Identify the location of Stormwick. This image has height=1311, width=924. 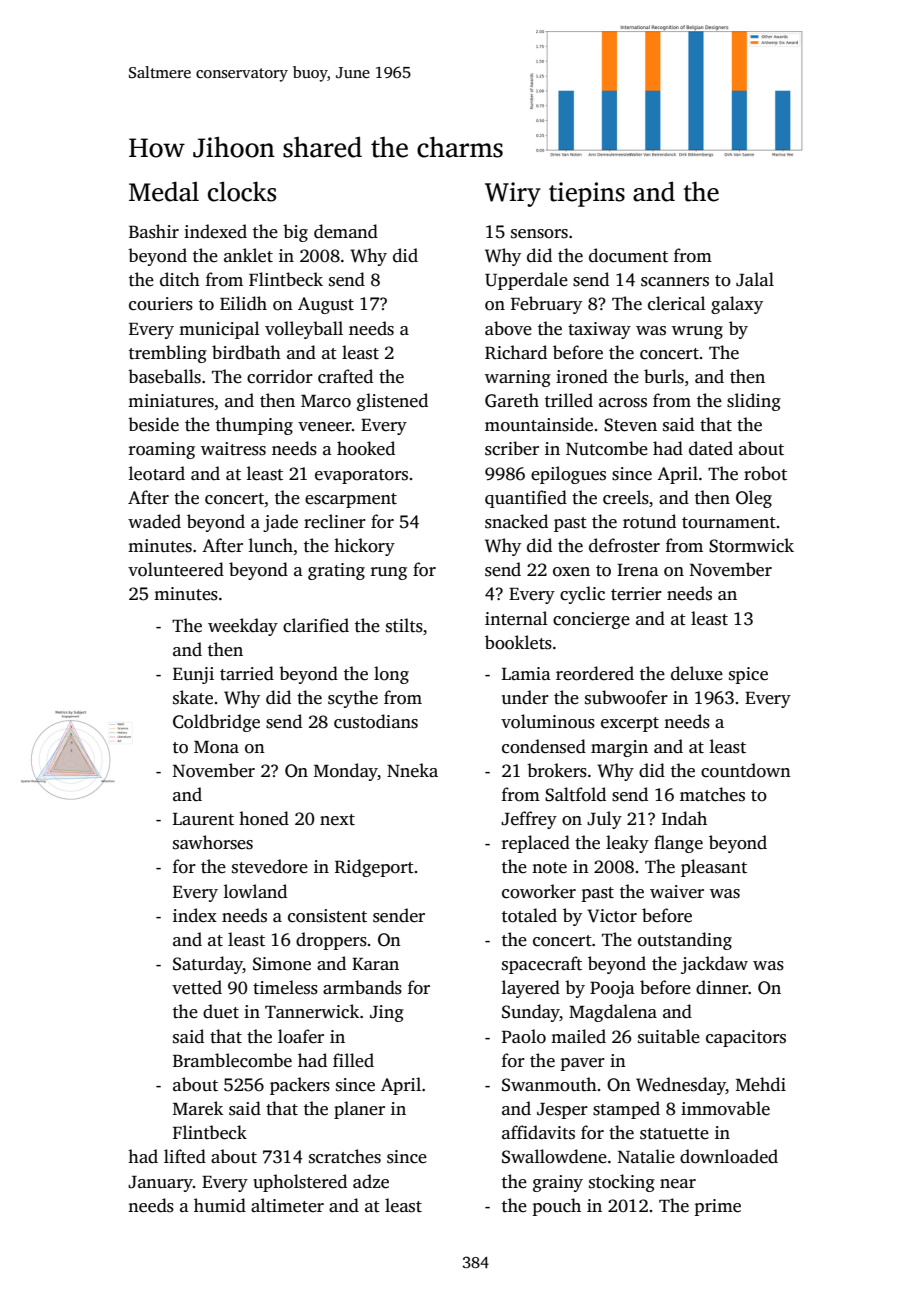
(751, 545).
